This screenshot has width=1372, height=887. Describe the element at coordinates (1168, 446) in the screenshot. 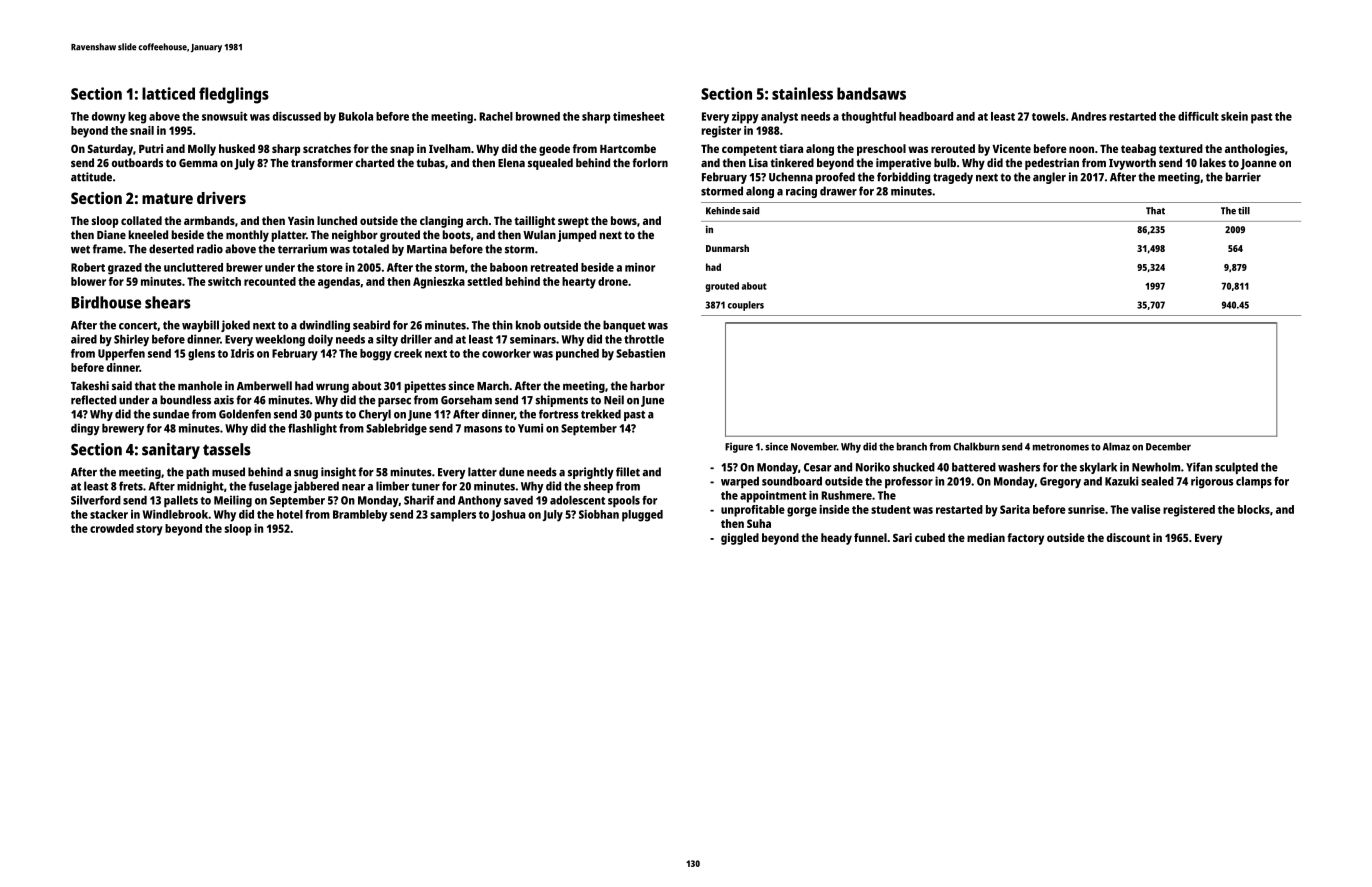

I see `December` at that location.
